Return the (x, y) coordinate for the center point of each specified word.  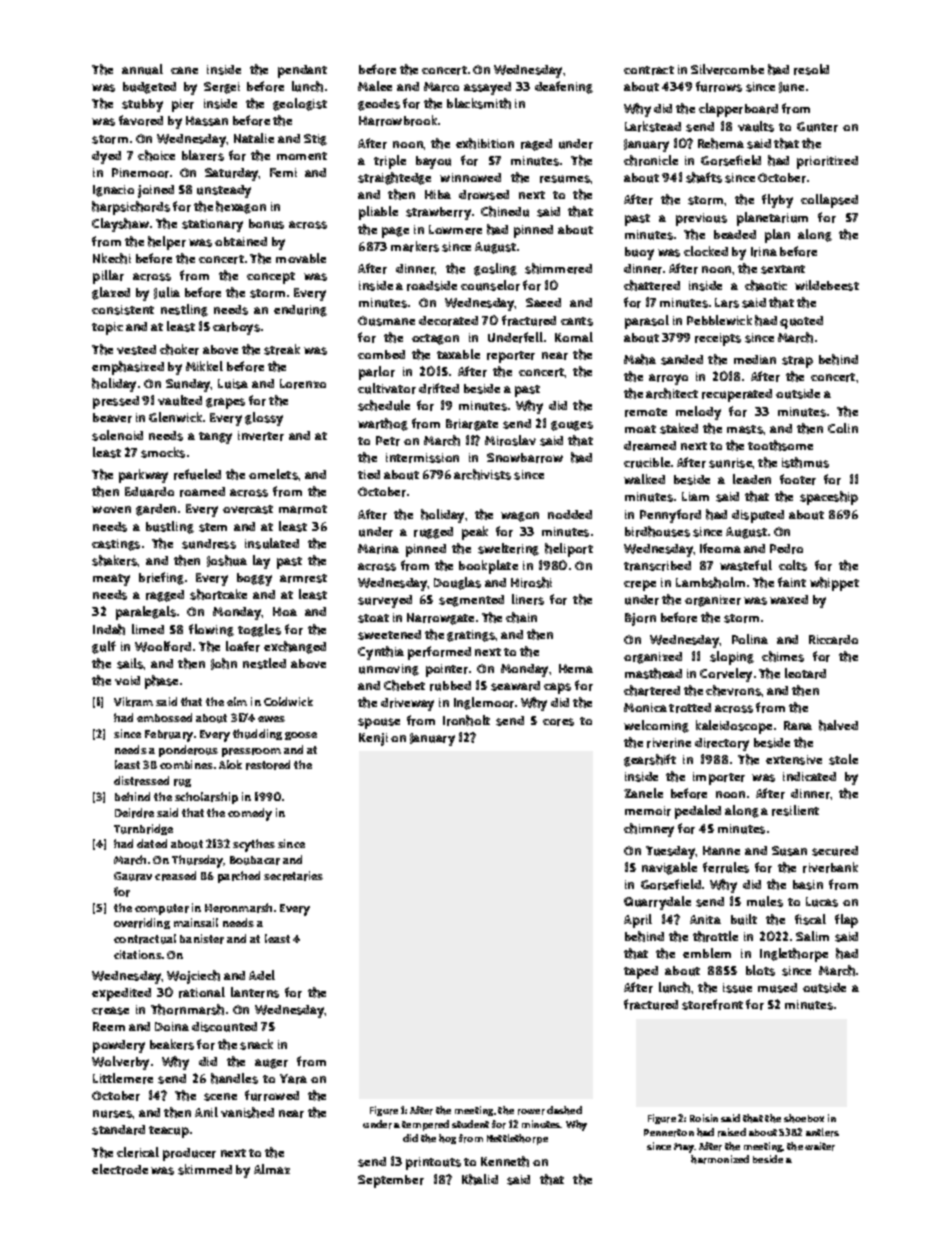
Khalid (480, 1179)
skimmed (205, 1169)
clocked (706, 251)
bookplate (488, 567)
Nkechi (112, 258)
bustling (170, 527)
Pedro (786, 549)
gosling (495, 269)
